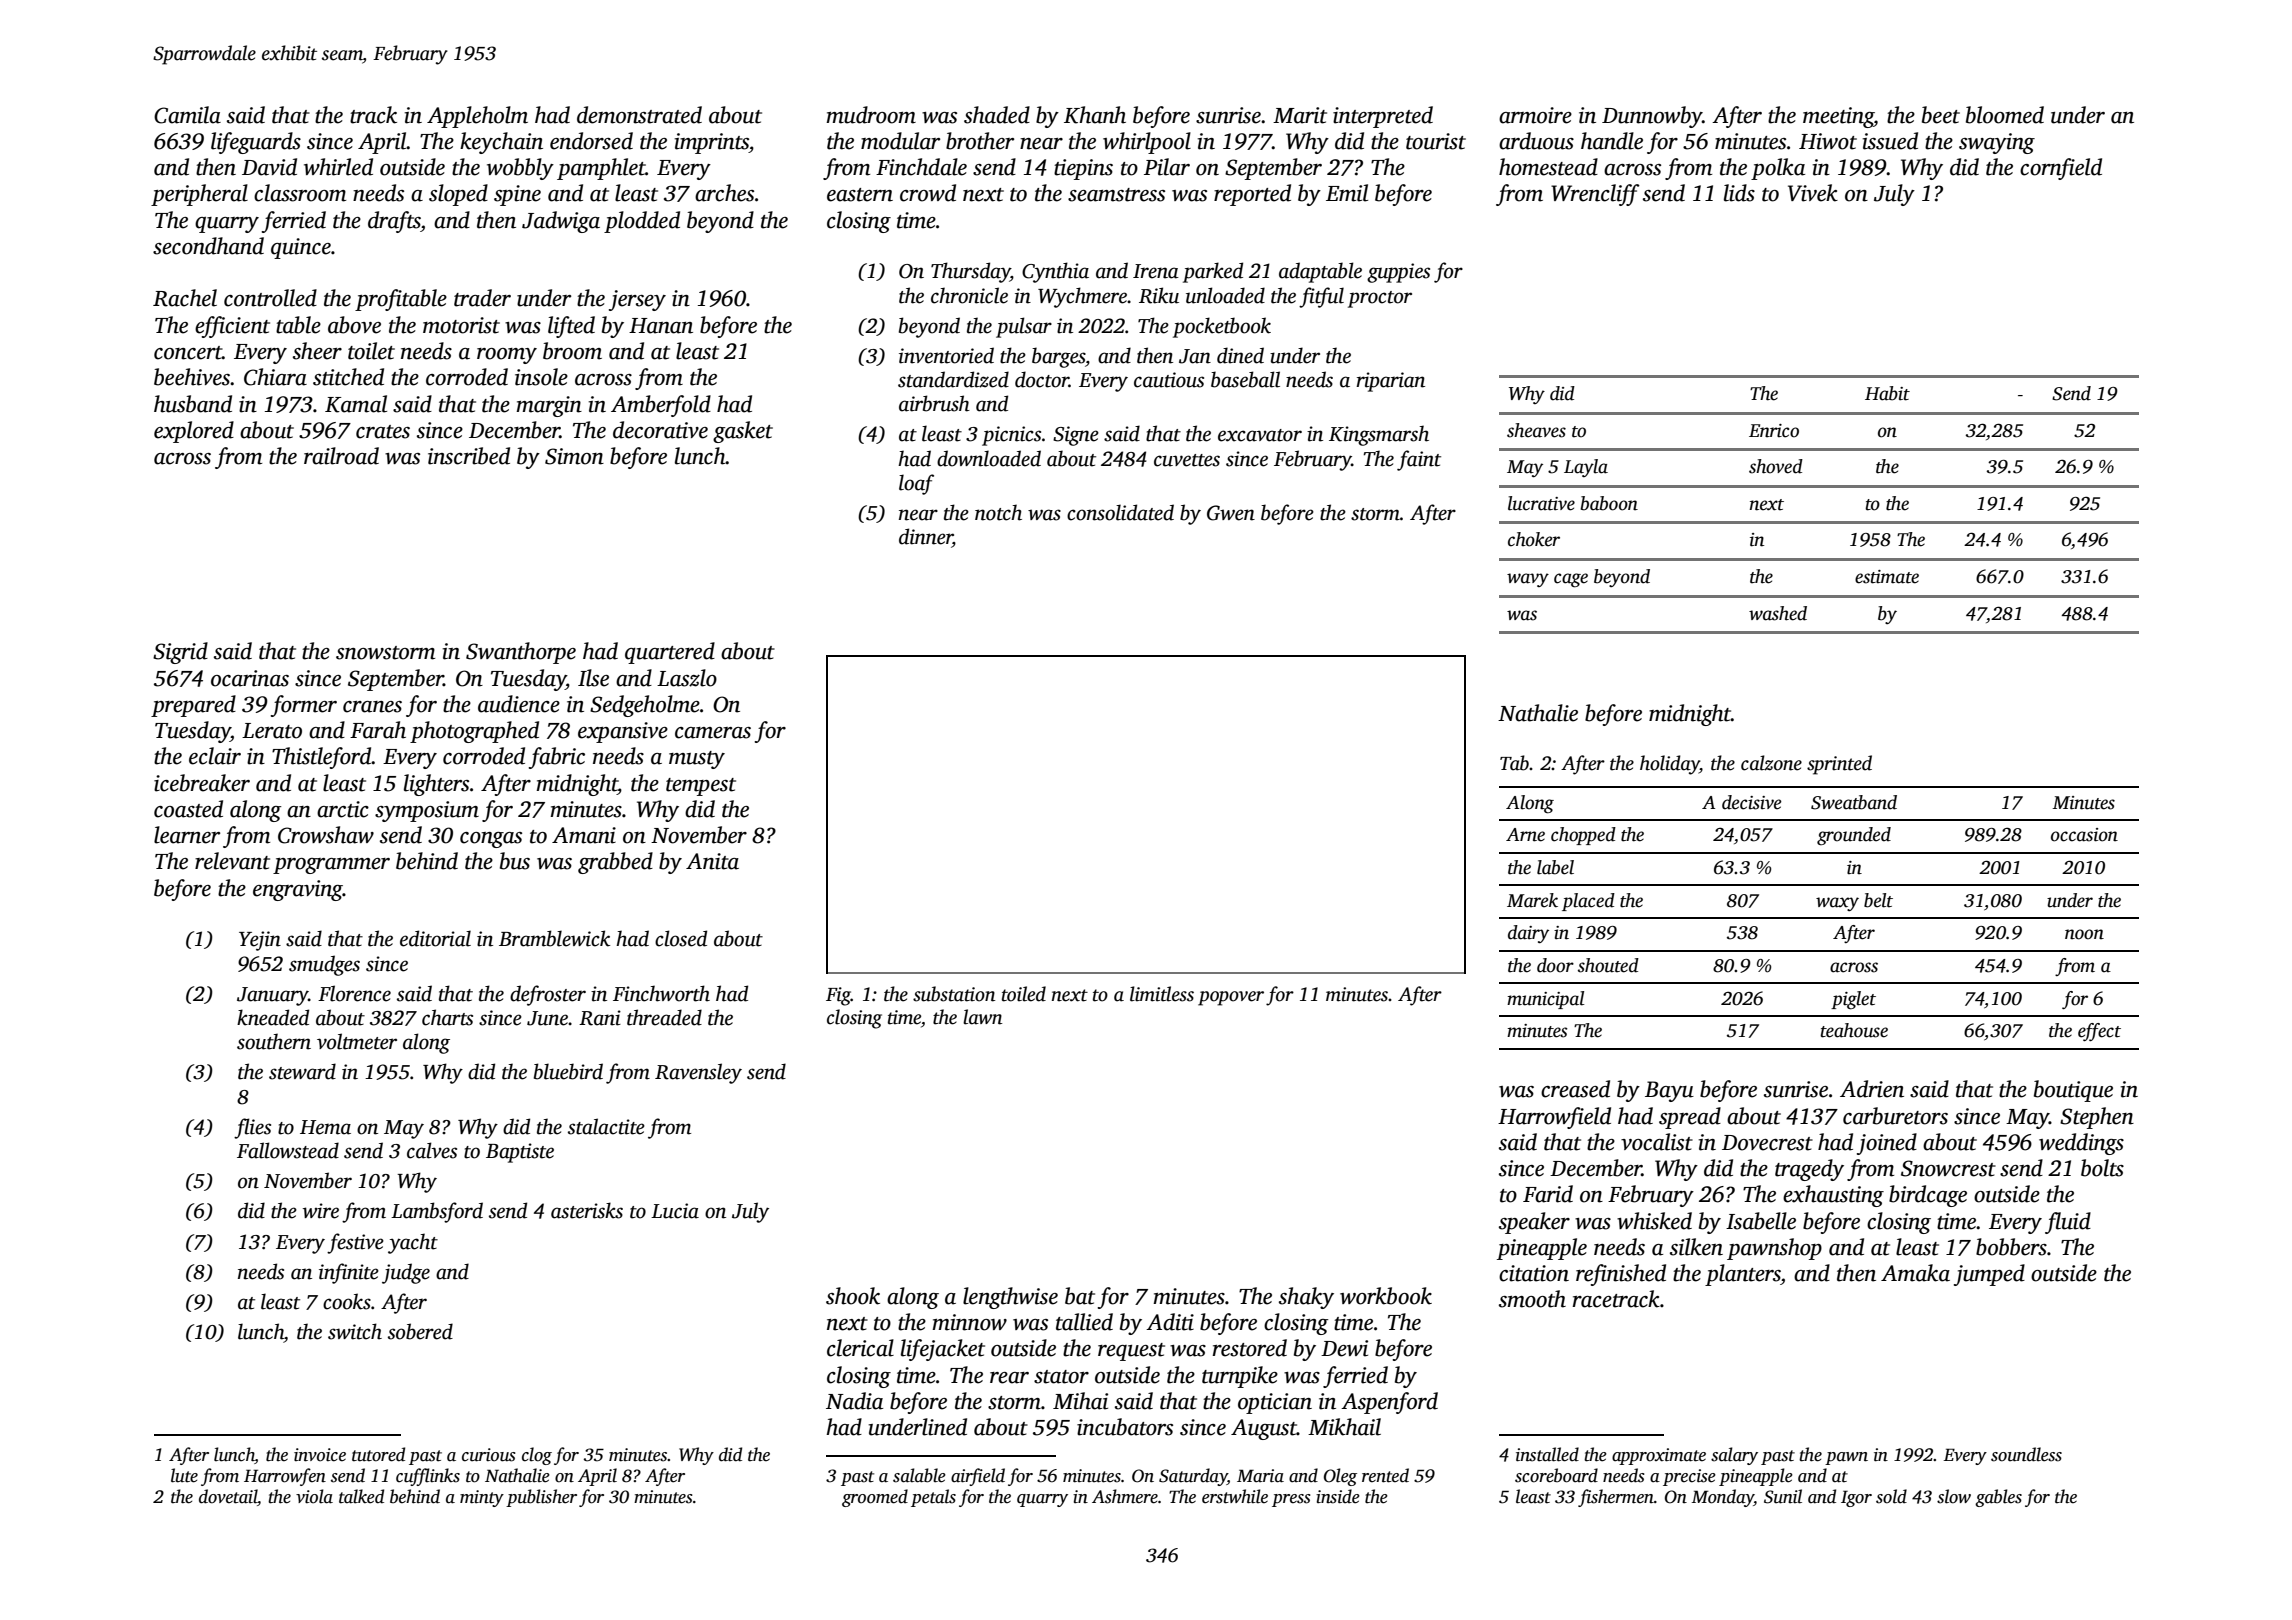  I want to click on Wrencliff, so click(1595, 195).
